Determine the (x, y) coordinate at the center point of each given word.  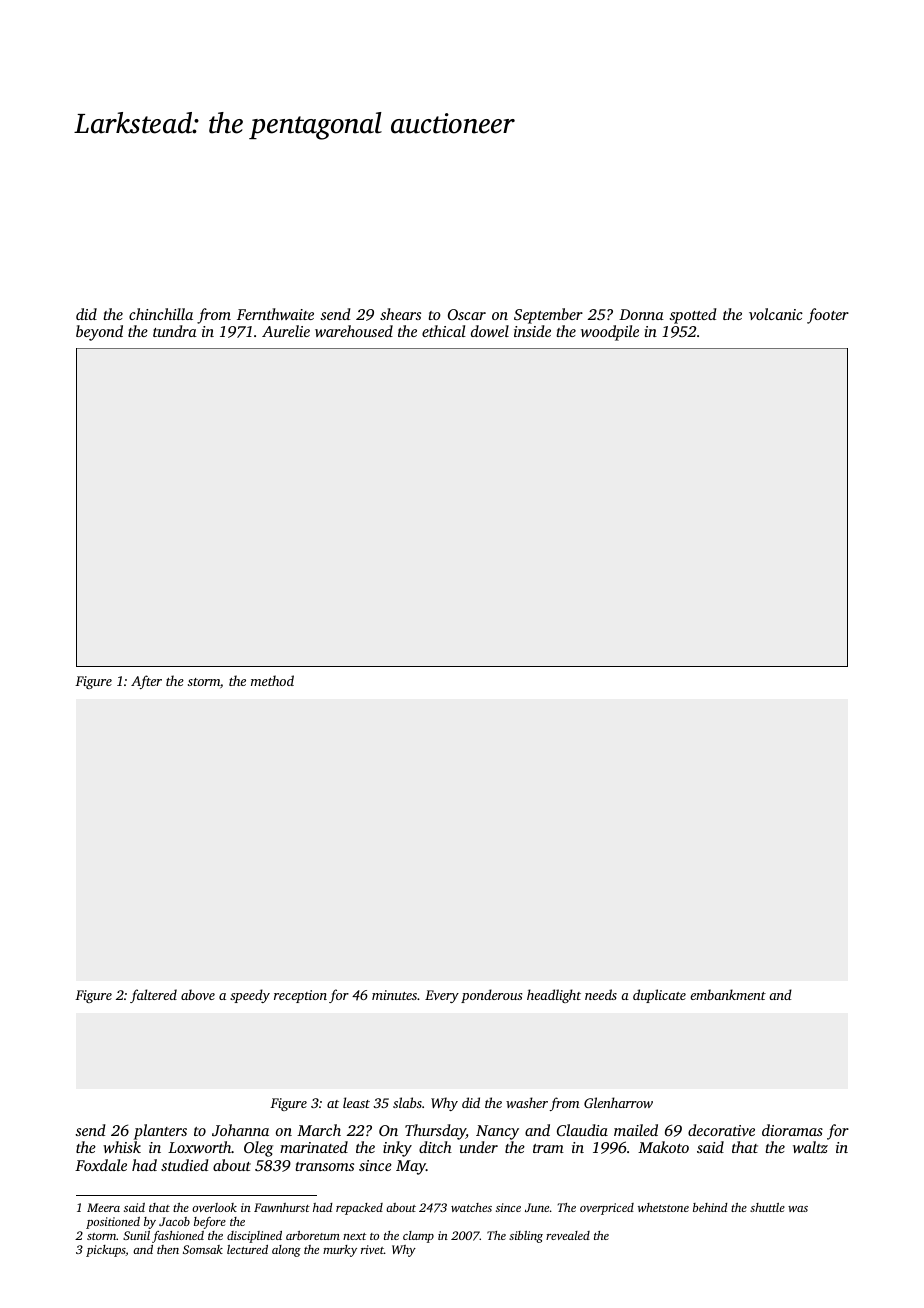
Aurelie (286, 331)
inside (532, 331)
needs (601, 994)
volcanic (776, 314)
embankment (728, 994)
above (198, 994)
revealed (568, 1235)
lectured (247, 1249)
